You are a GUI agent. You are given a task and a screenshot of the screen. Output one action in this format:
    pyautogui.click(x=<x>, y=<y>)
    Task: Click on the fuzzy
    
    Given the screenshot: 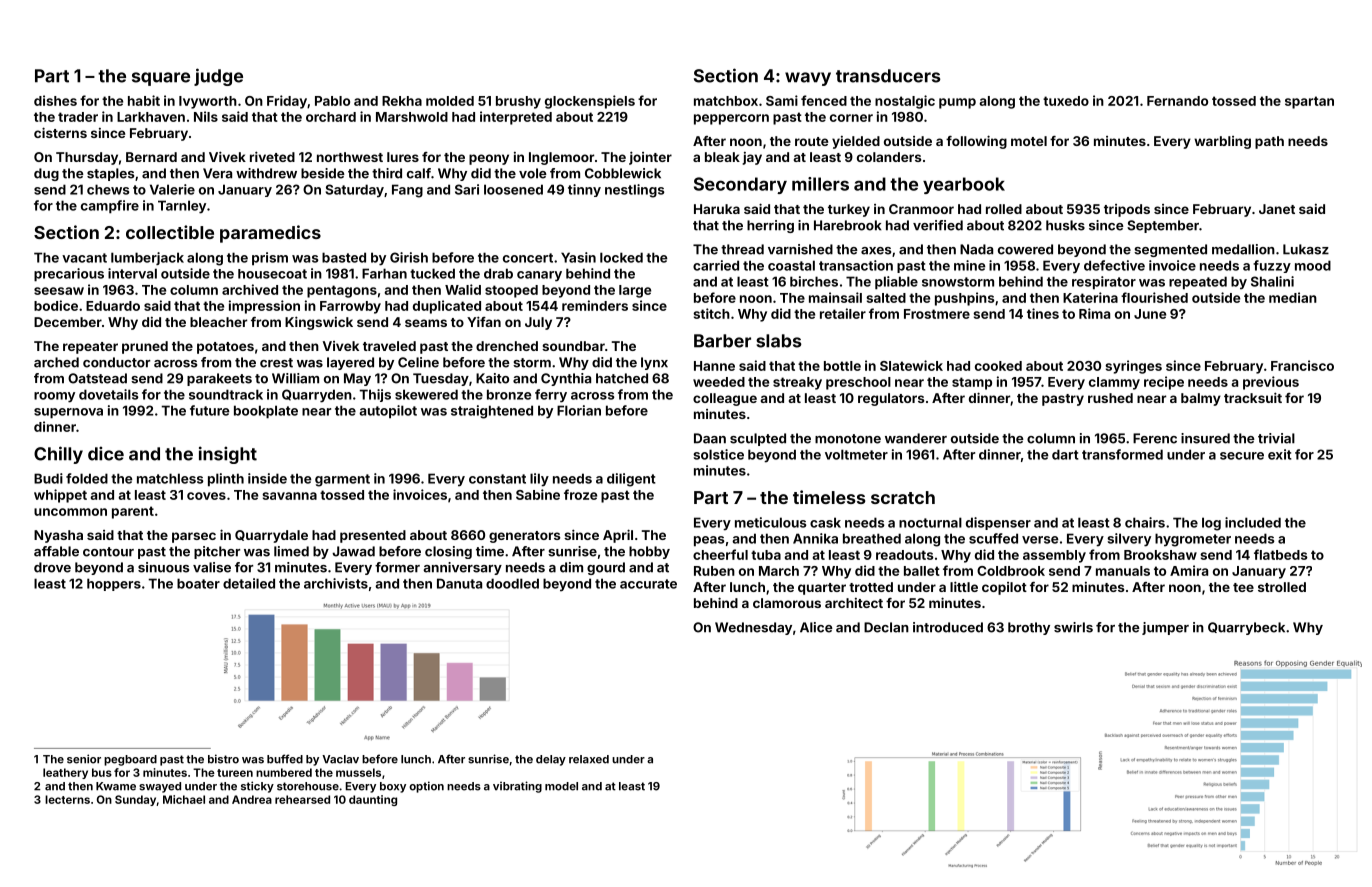 What is the action you would take?
    pyautogui.click(x=1272, y=266)
